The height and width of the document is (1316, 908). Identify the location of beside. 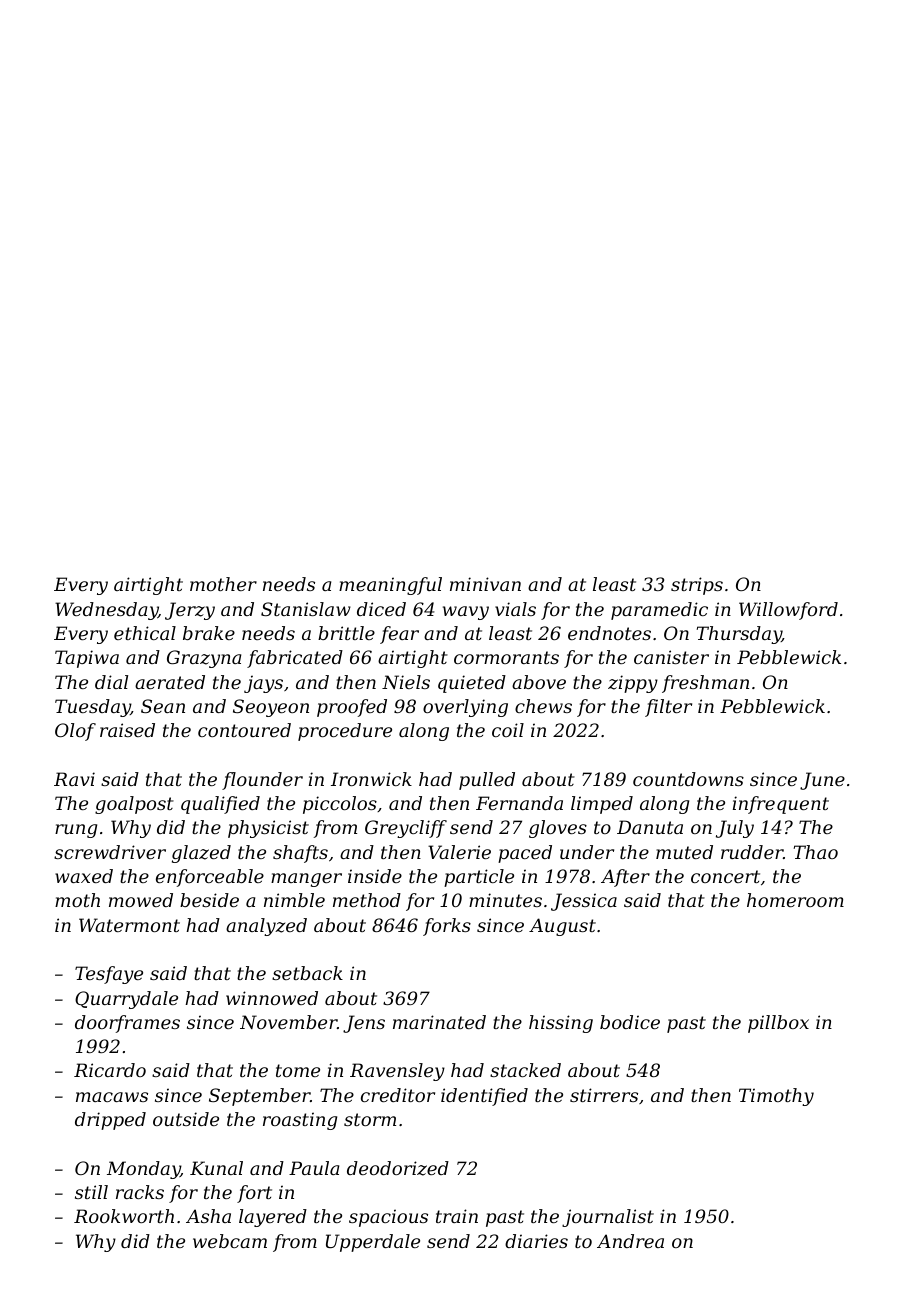
(209, 900).
